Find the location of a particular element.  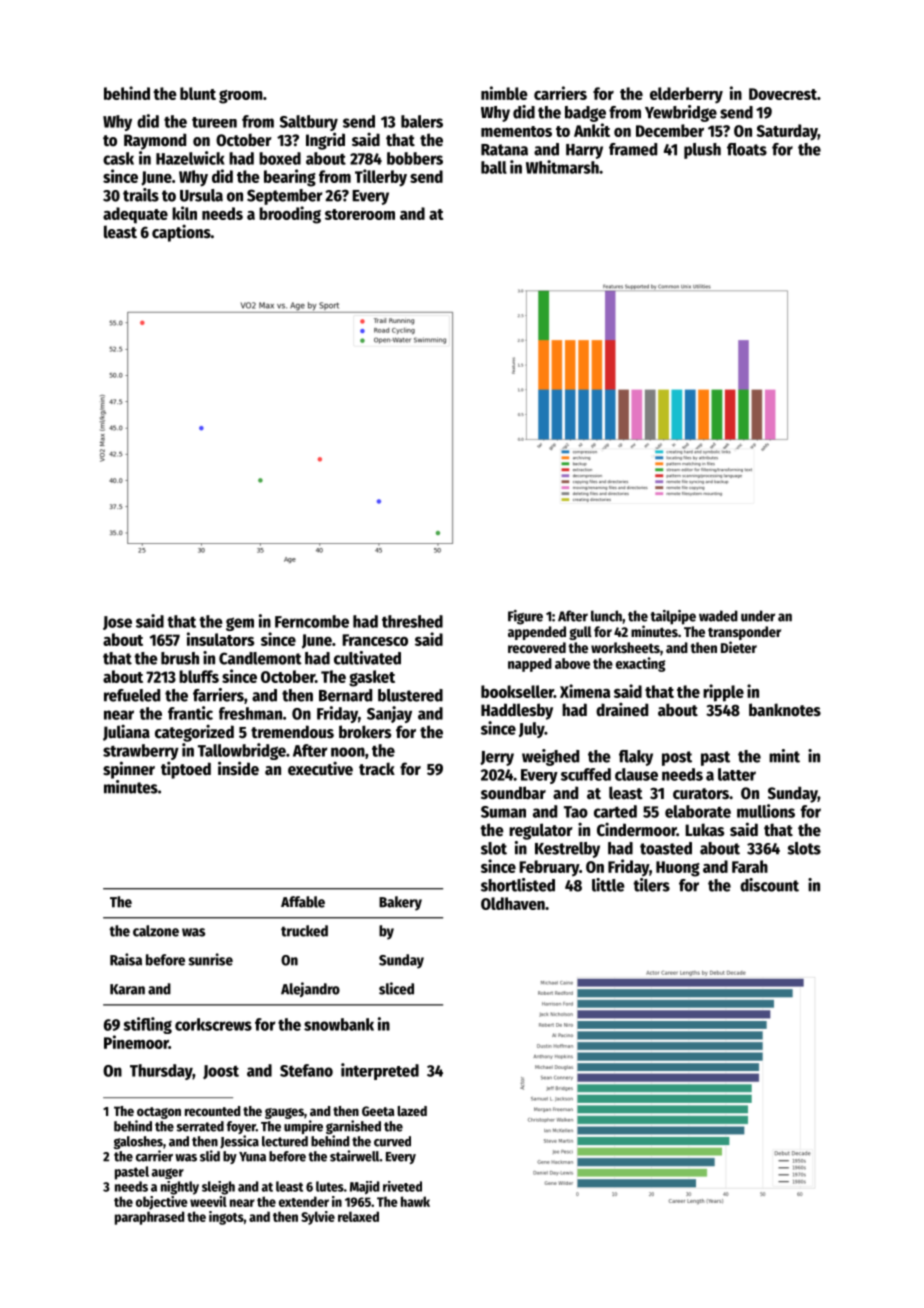

lunch is located at coordinates (606, 616).
